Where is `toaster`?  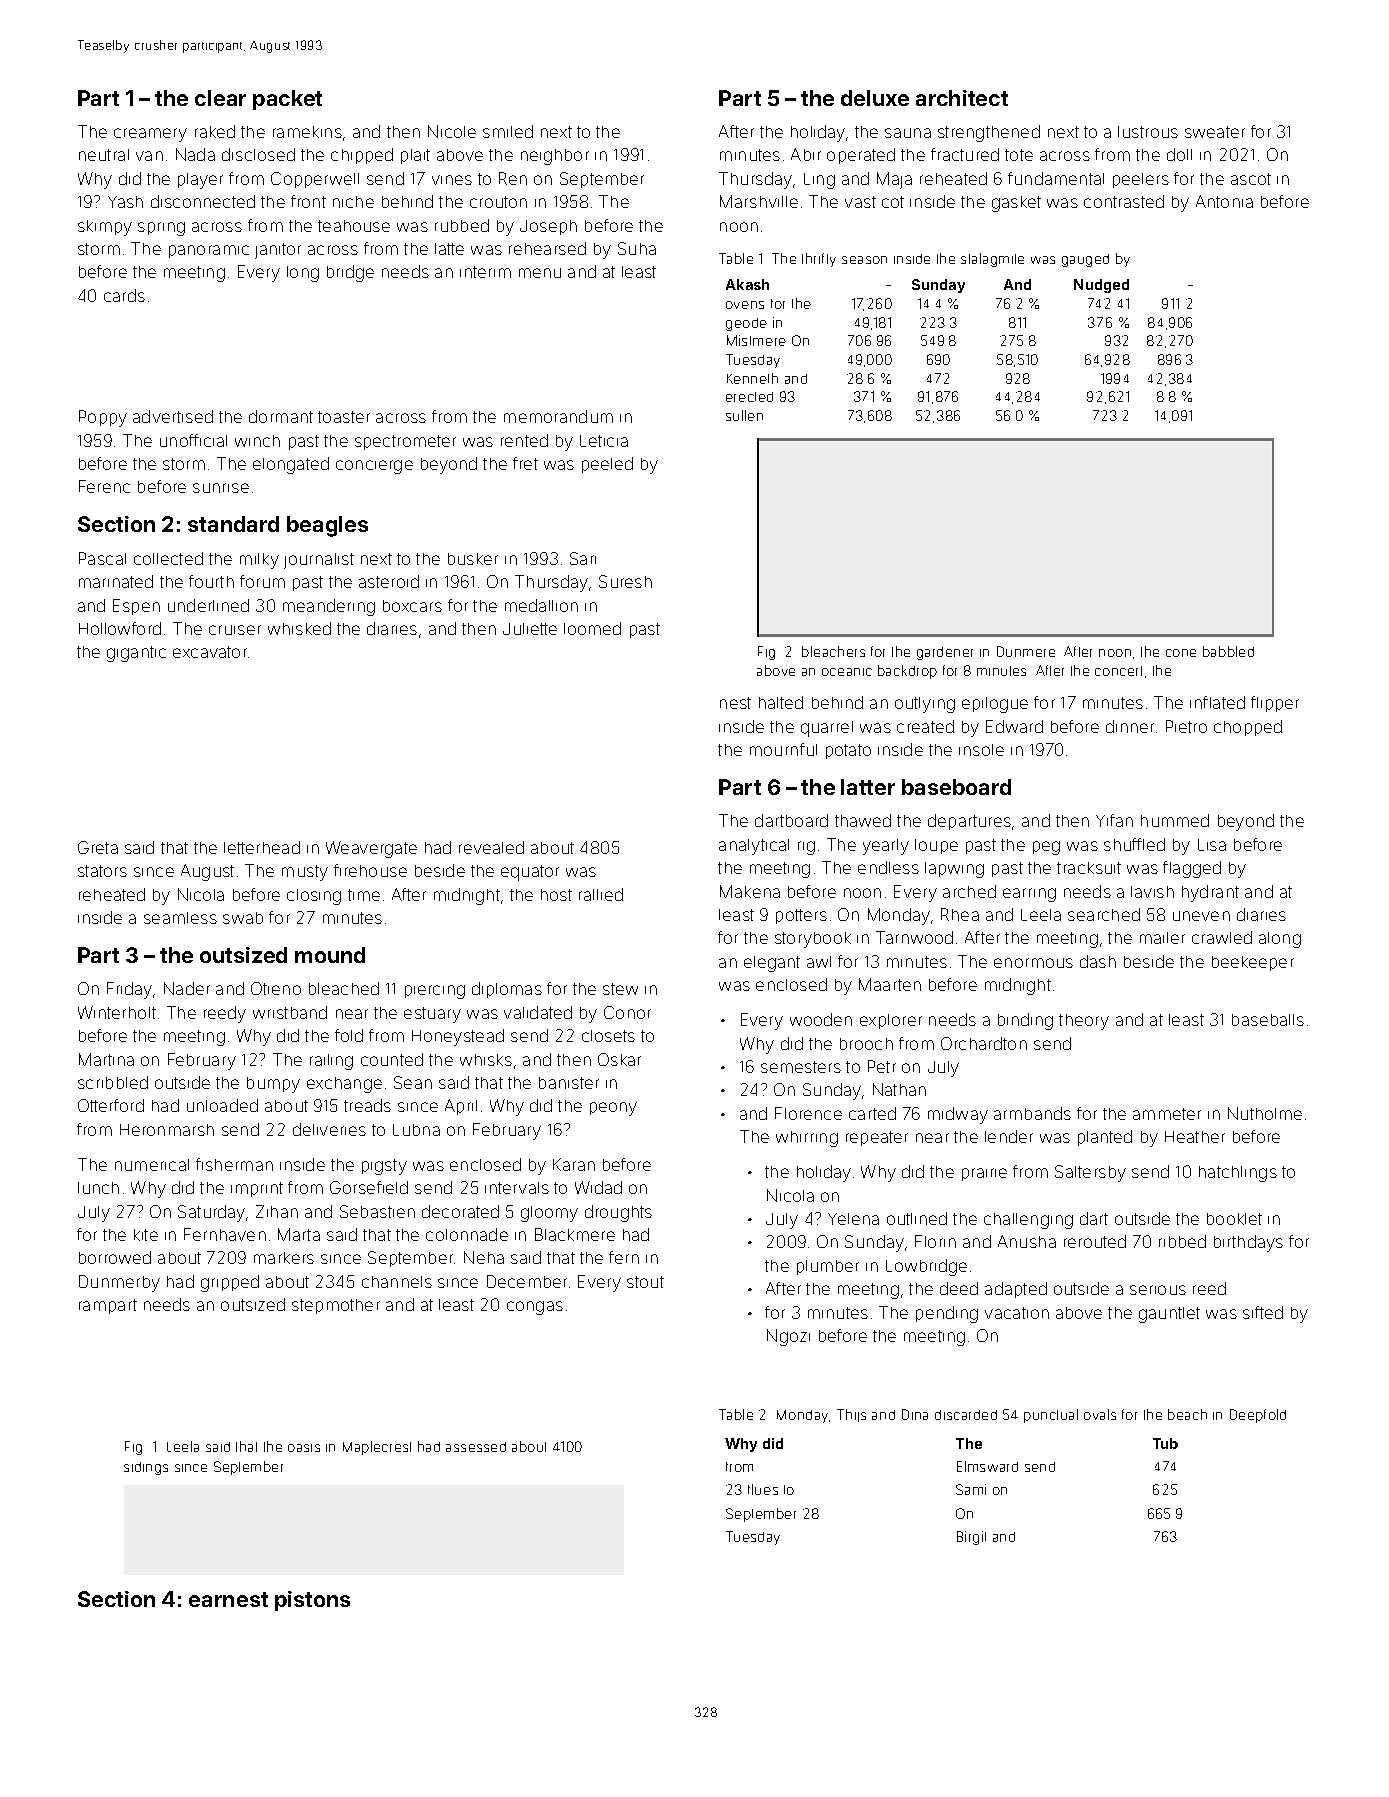 toaster is located at coordinates (344, 417).
